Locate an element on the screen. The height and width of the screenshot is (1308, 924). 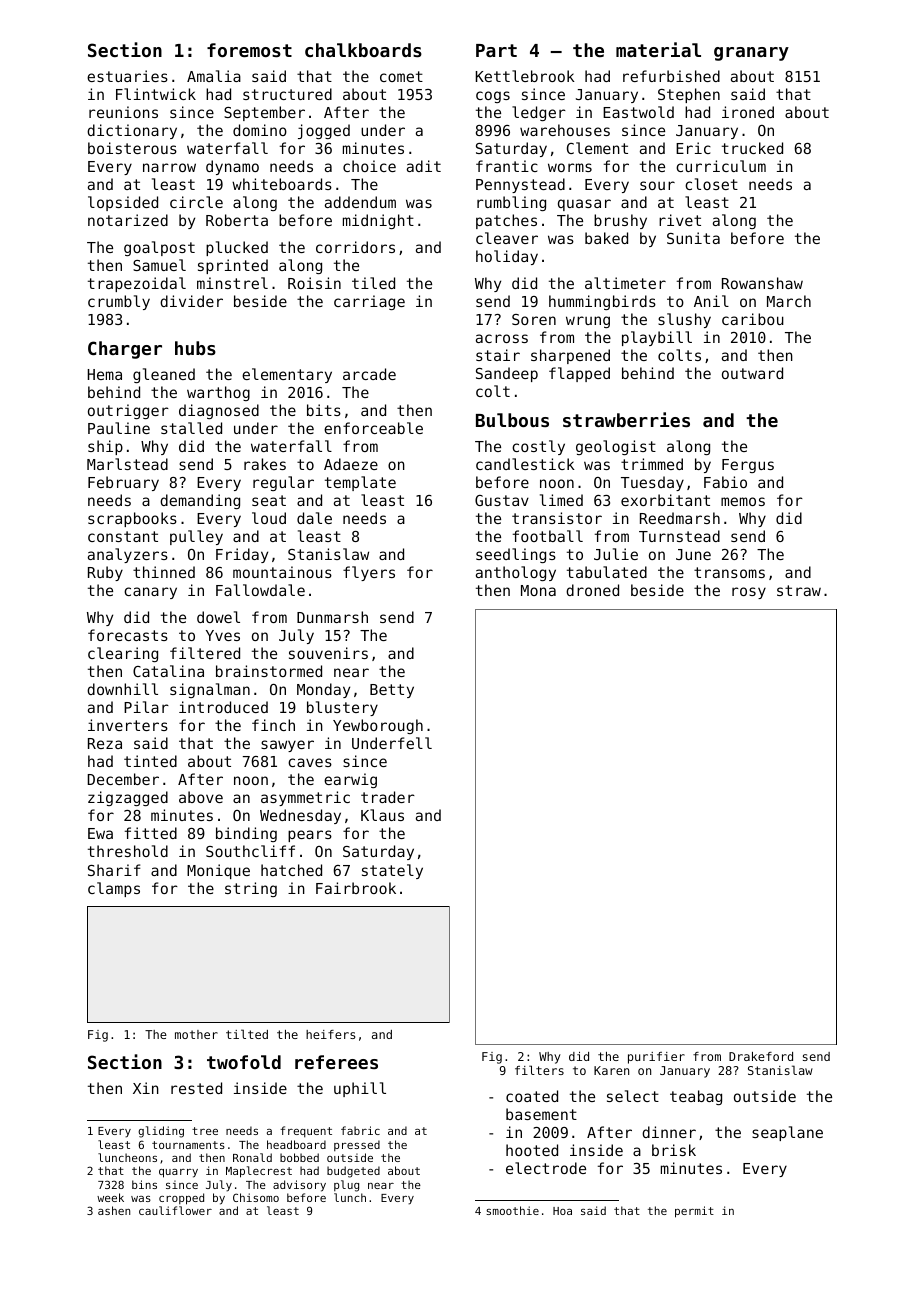
week is located at coordinates (110, 1197).
